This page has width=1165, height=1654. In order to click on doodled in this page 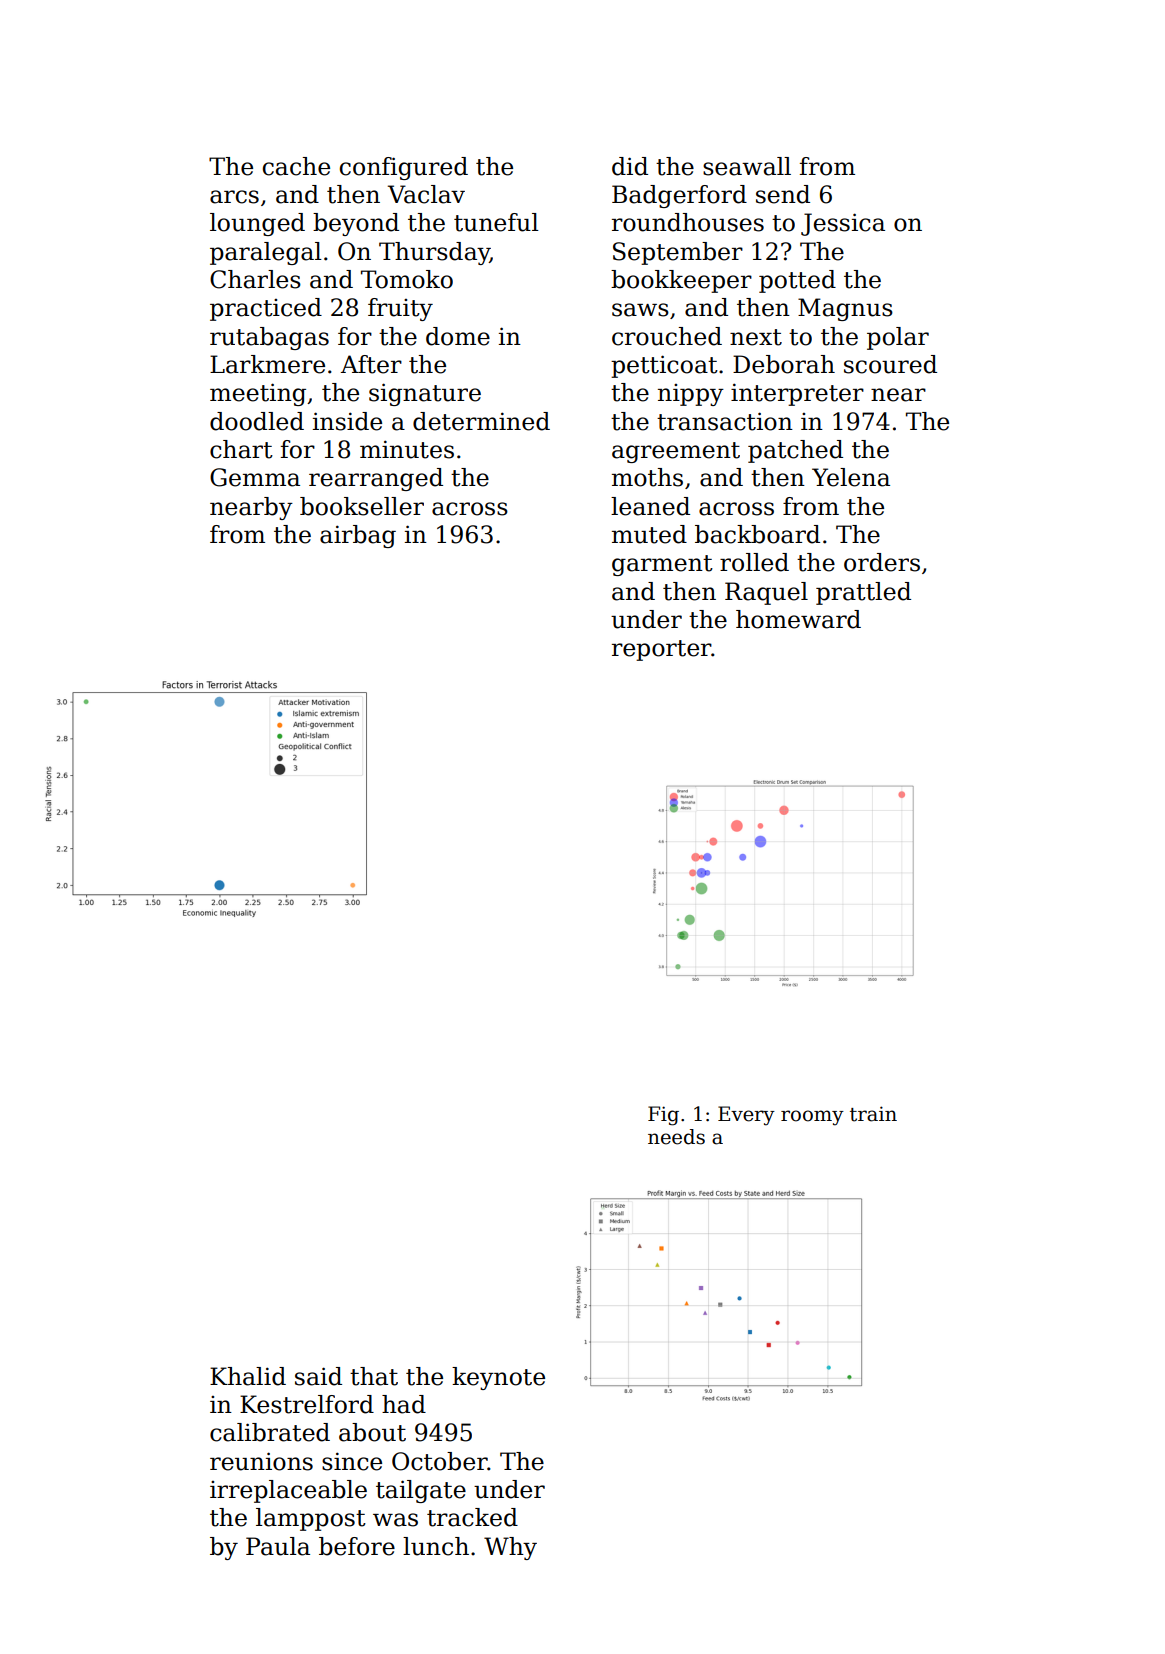, I will do `click(257, 421)`.
